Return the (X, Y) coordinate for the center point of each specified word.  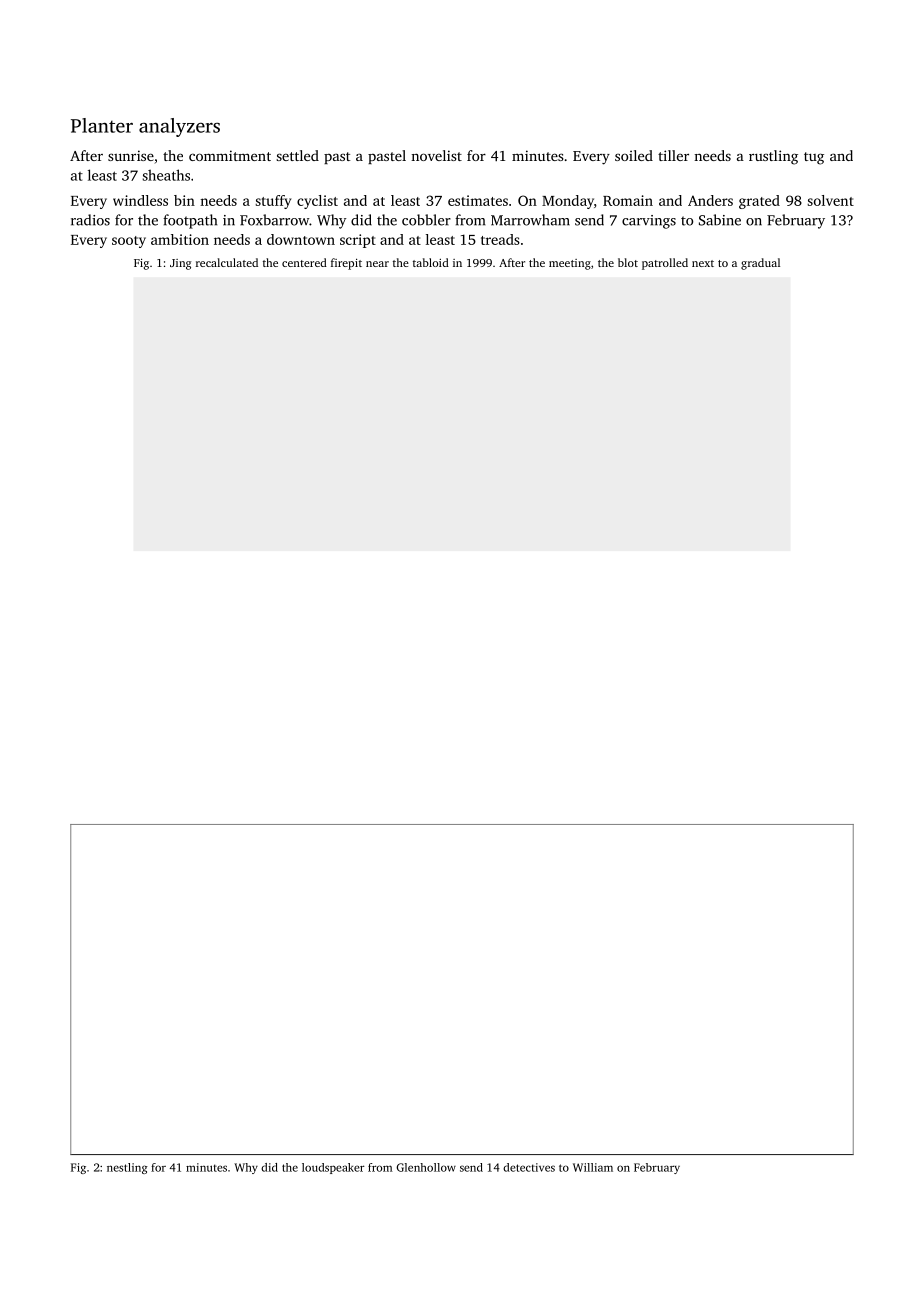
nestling (127, 1168)
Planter (102, 125)
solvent (830, 200)
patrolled (665, 264)
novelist (436, 155)
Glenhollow (426, 1167)
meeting (570, 264)
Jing (180, 264)
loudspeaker (333, 1168)
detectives (529, 1167)
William (593, 1167)
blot (628, 262)
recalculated (227, 262)
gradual (760, 264)
